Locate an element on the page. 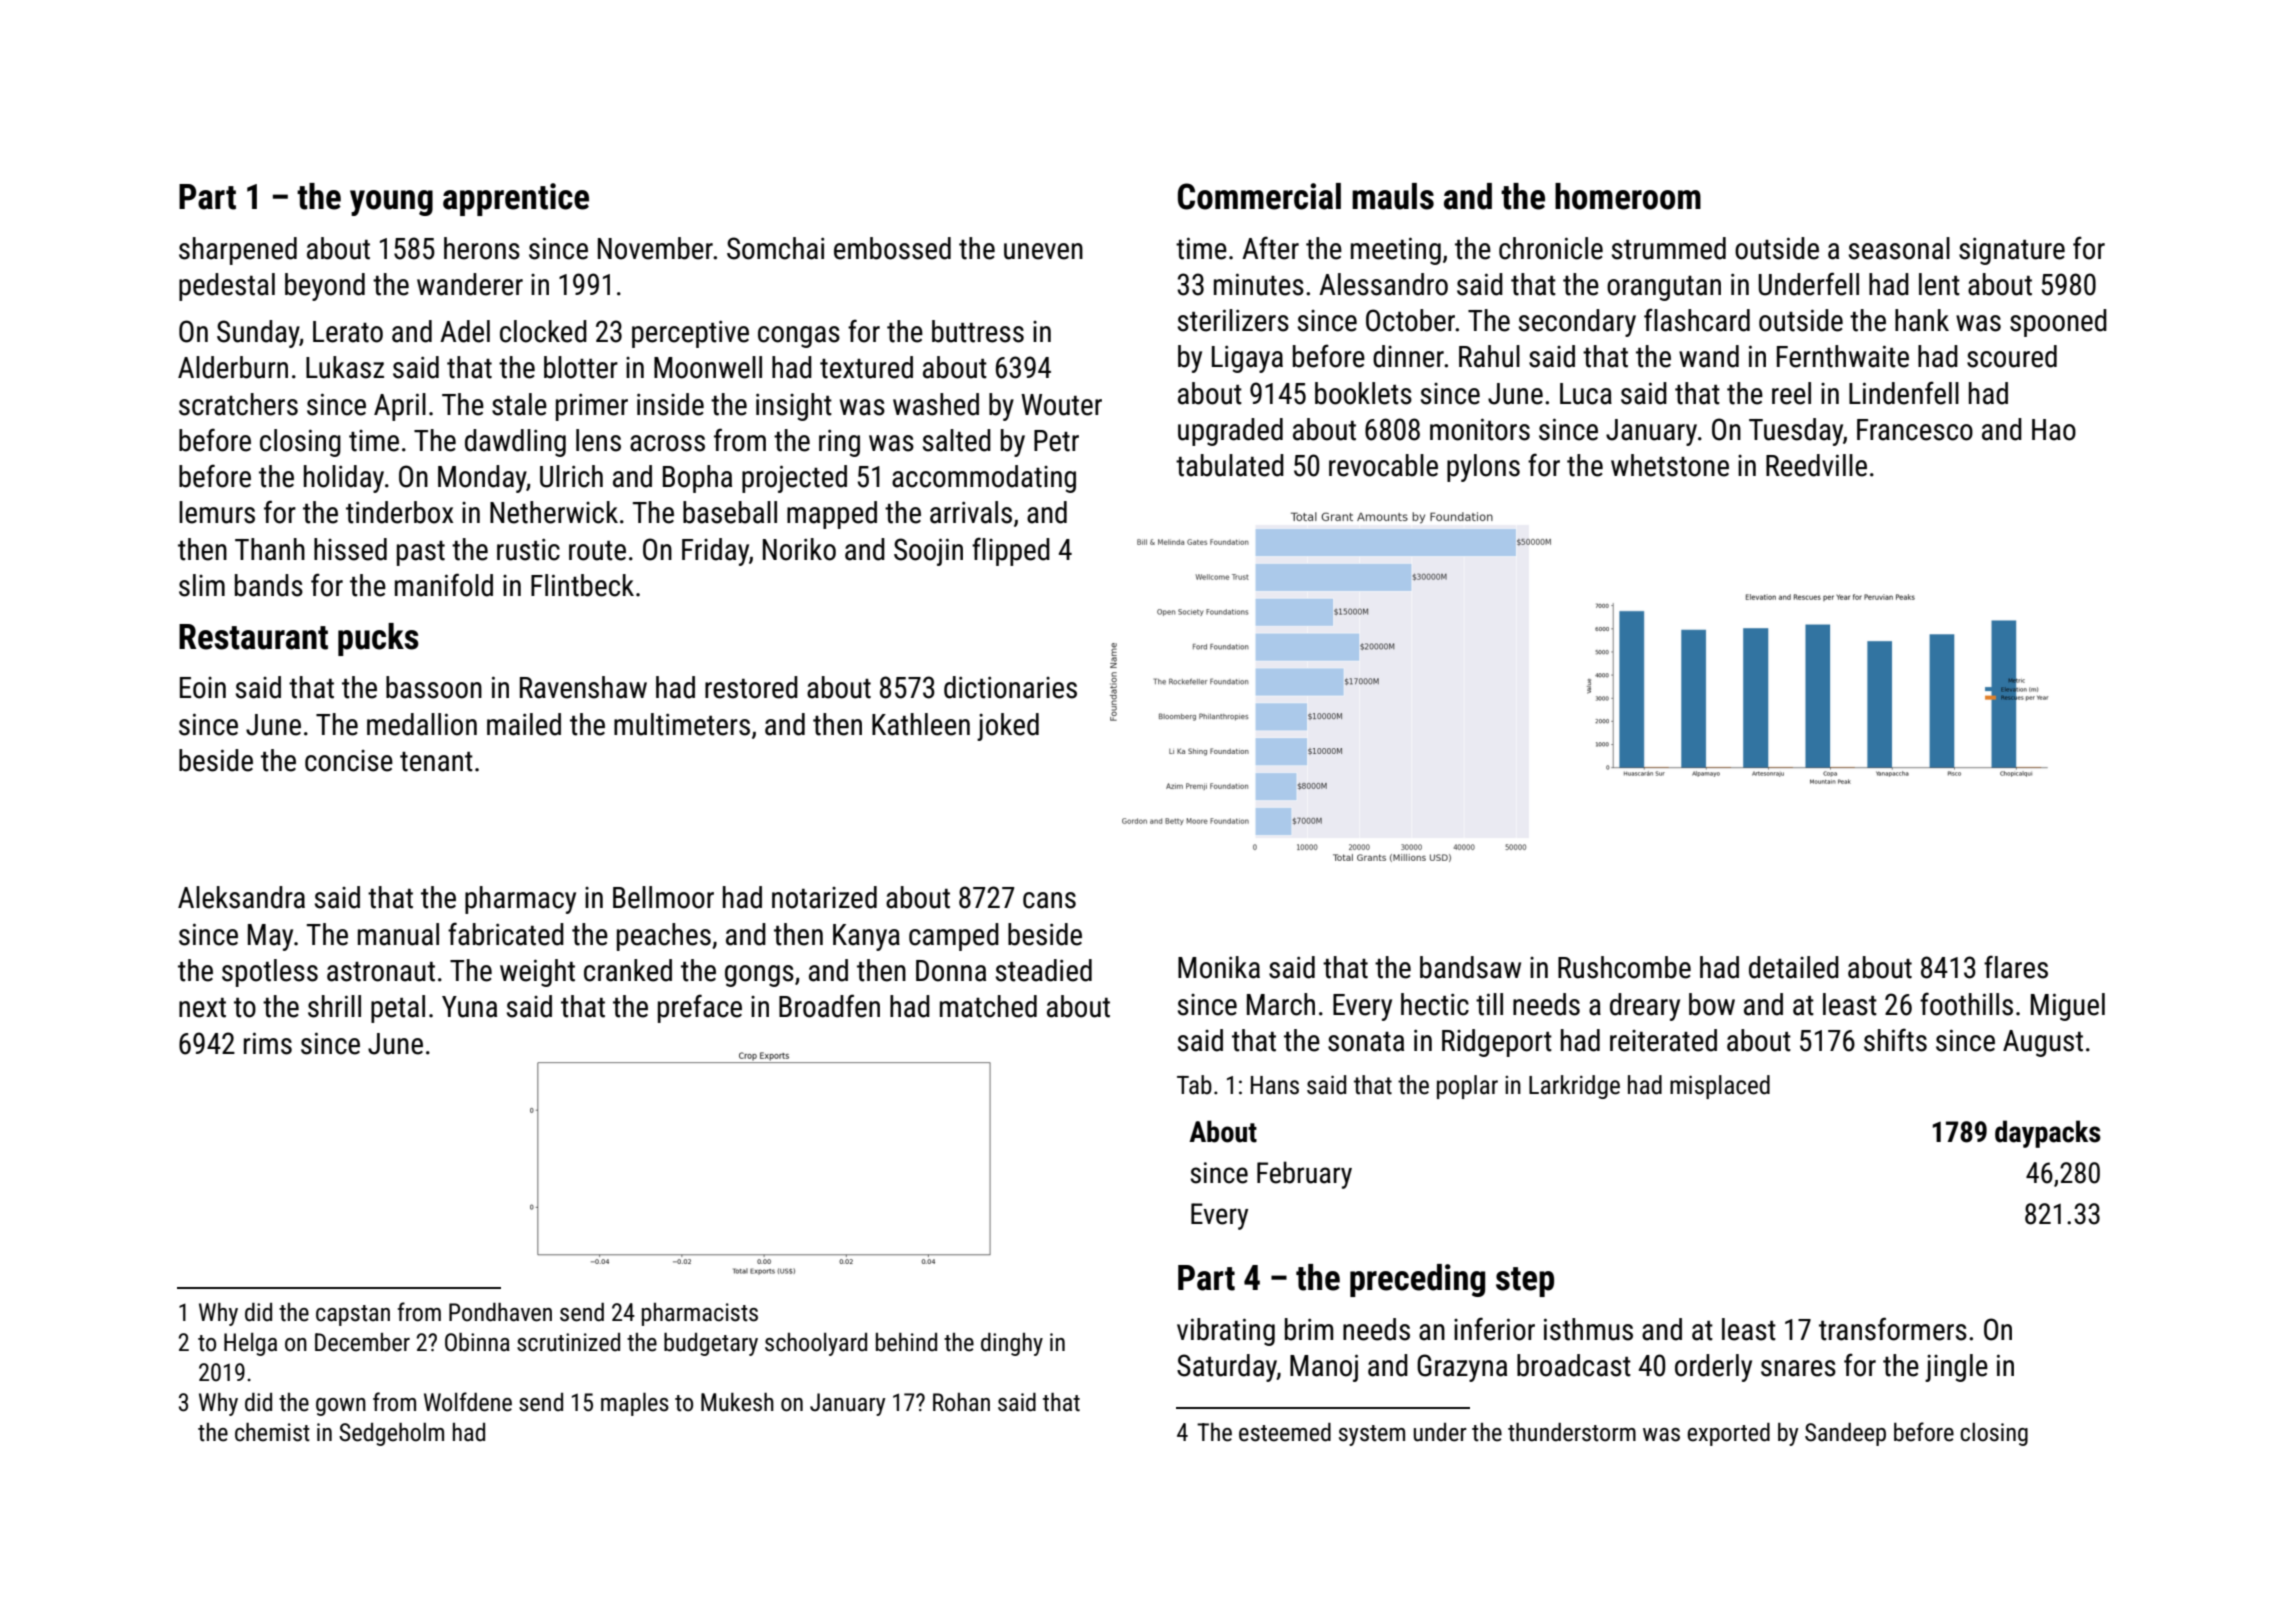  detailed is located at coordinates (1794, 967).
